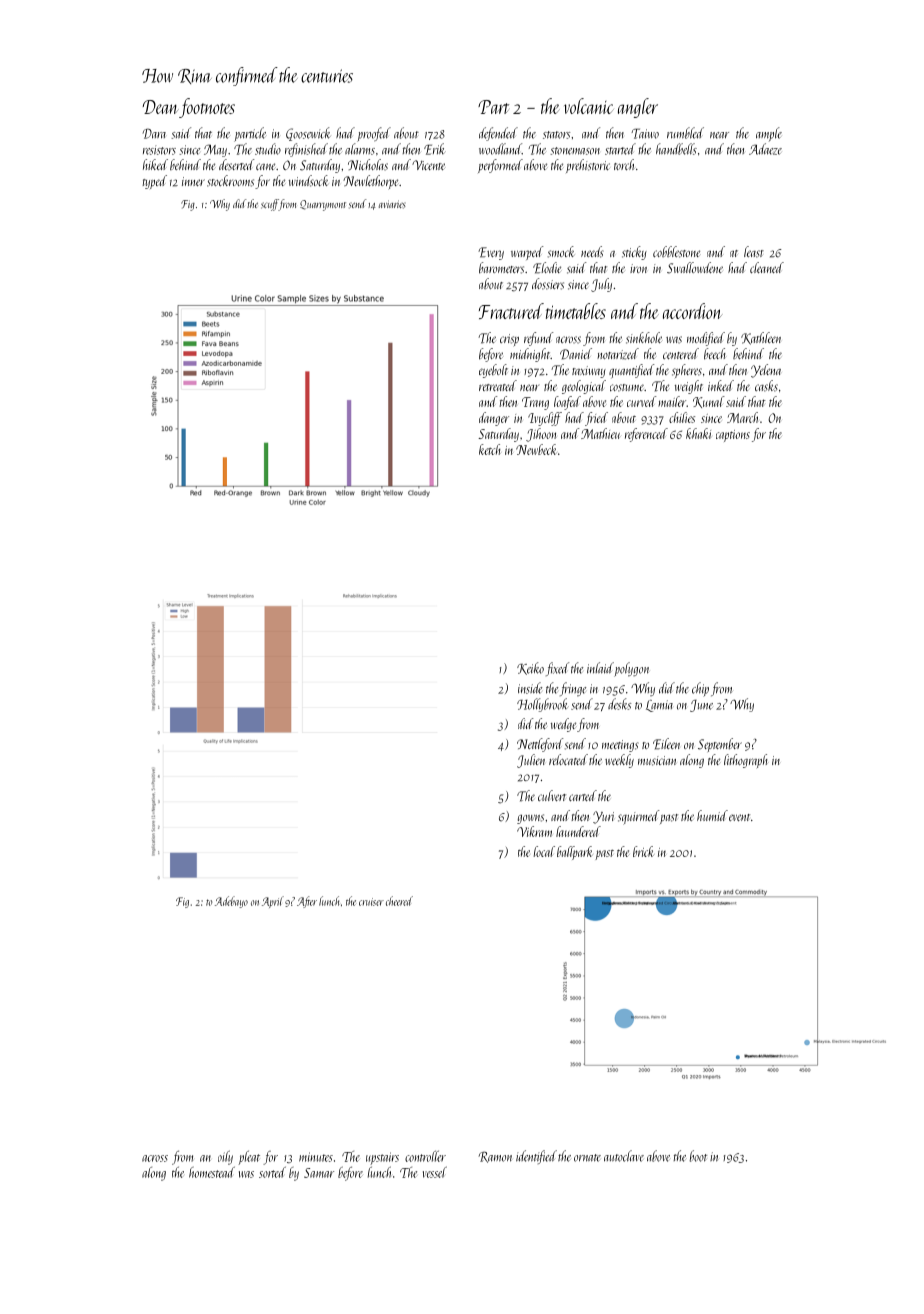 Image resolution: width=924 pixels, height=1314 pixels. What do you see at coordinates (435, 1172) in the page?
I see `vessel` at bounding box center [435, 1172].
